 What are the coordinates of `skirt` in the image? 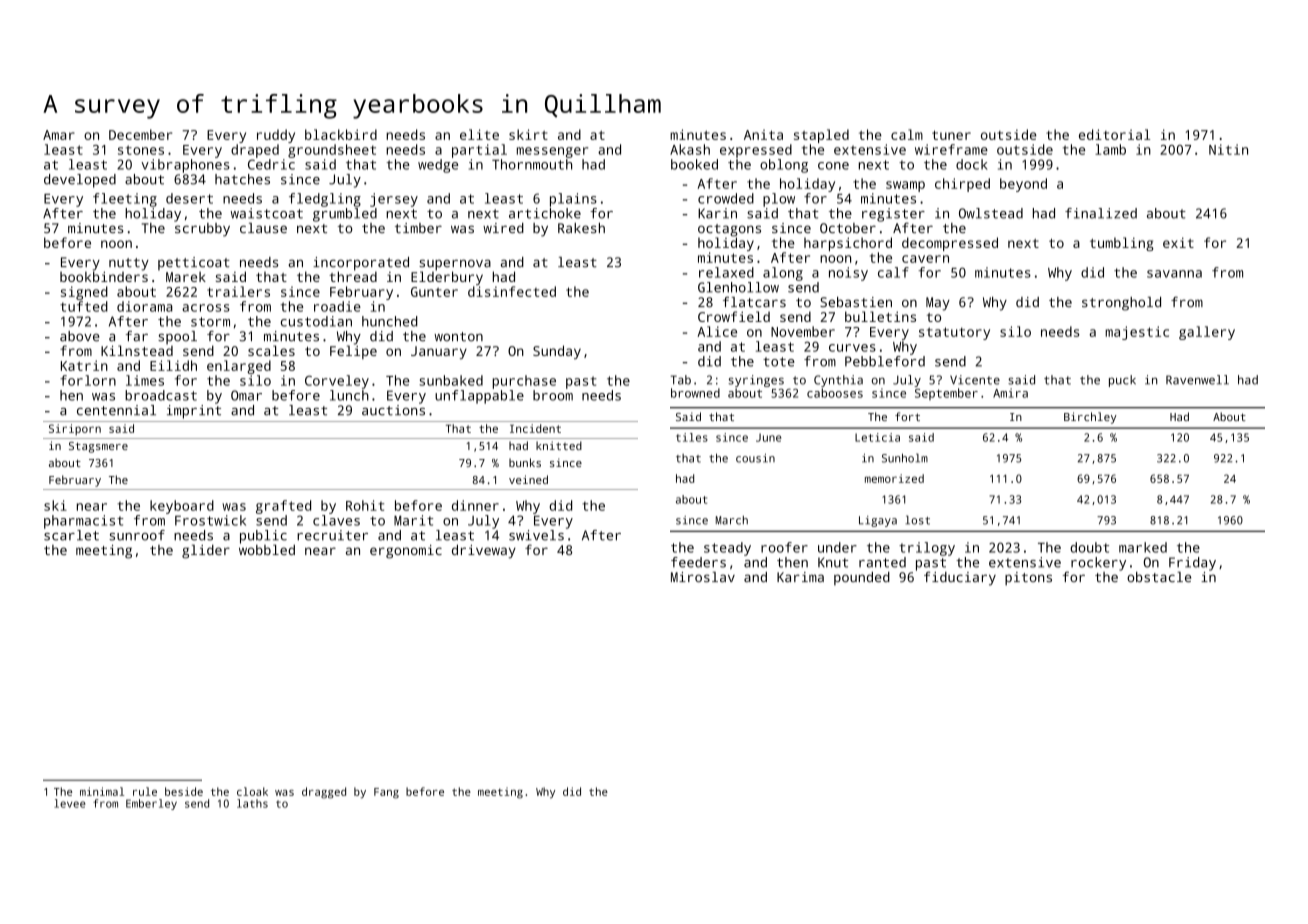 It's located at (528, 134).
